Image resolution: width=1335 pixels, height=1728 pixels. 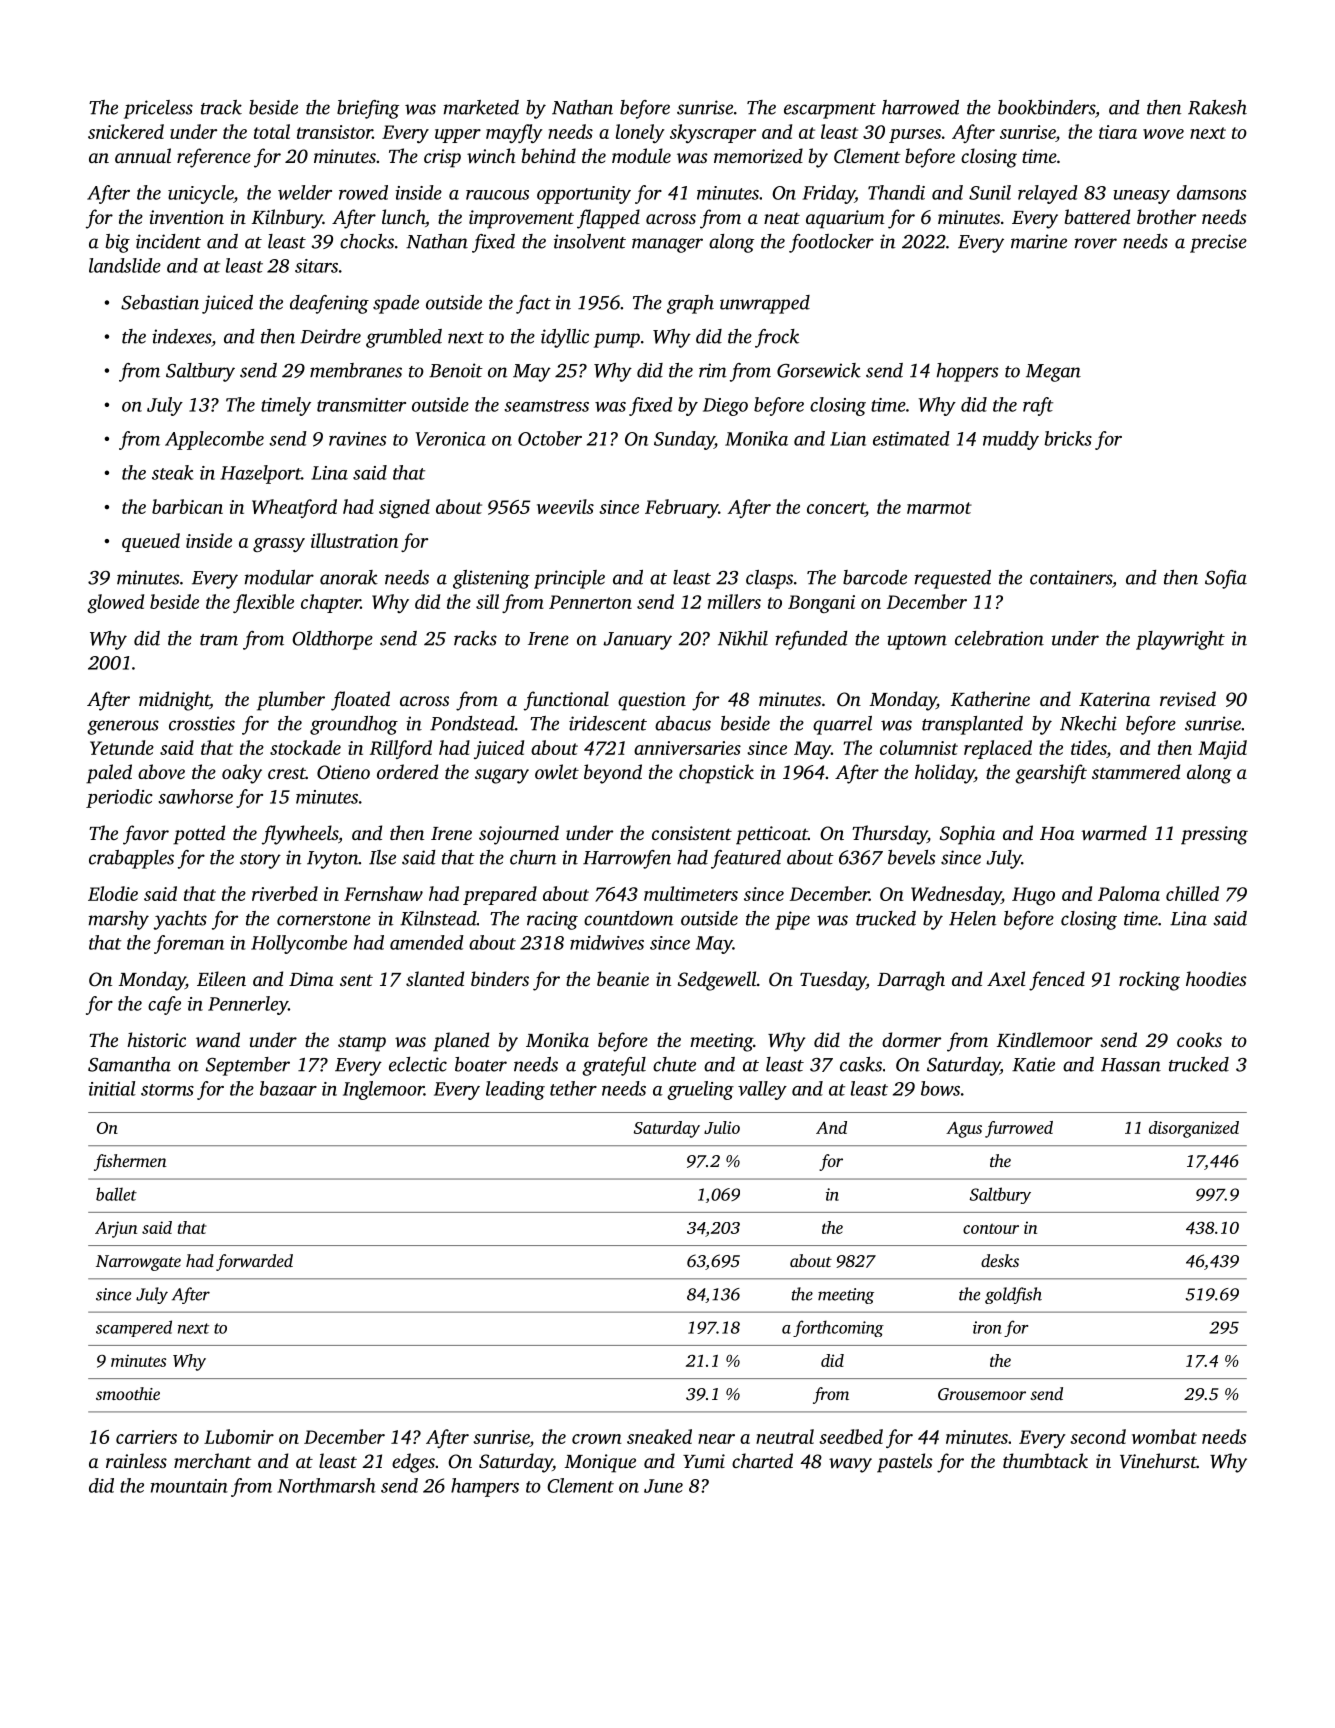 I want to click on Northmarsh, so click(x=326, y=1485).
